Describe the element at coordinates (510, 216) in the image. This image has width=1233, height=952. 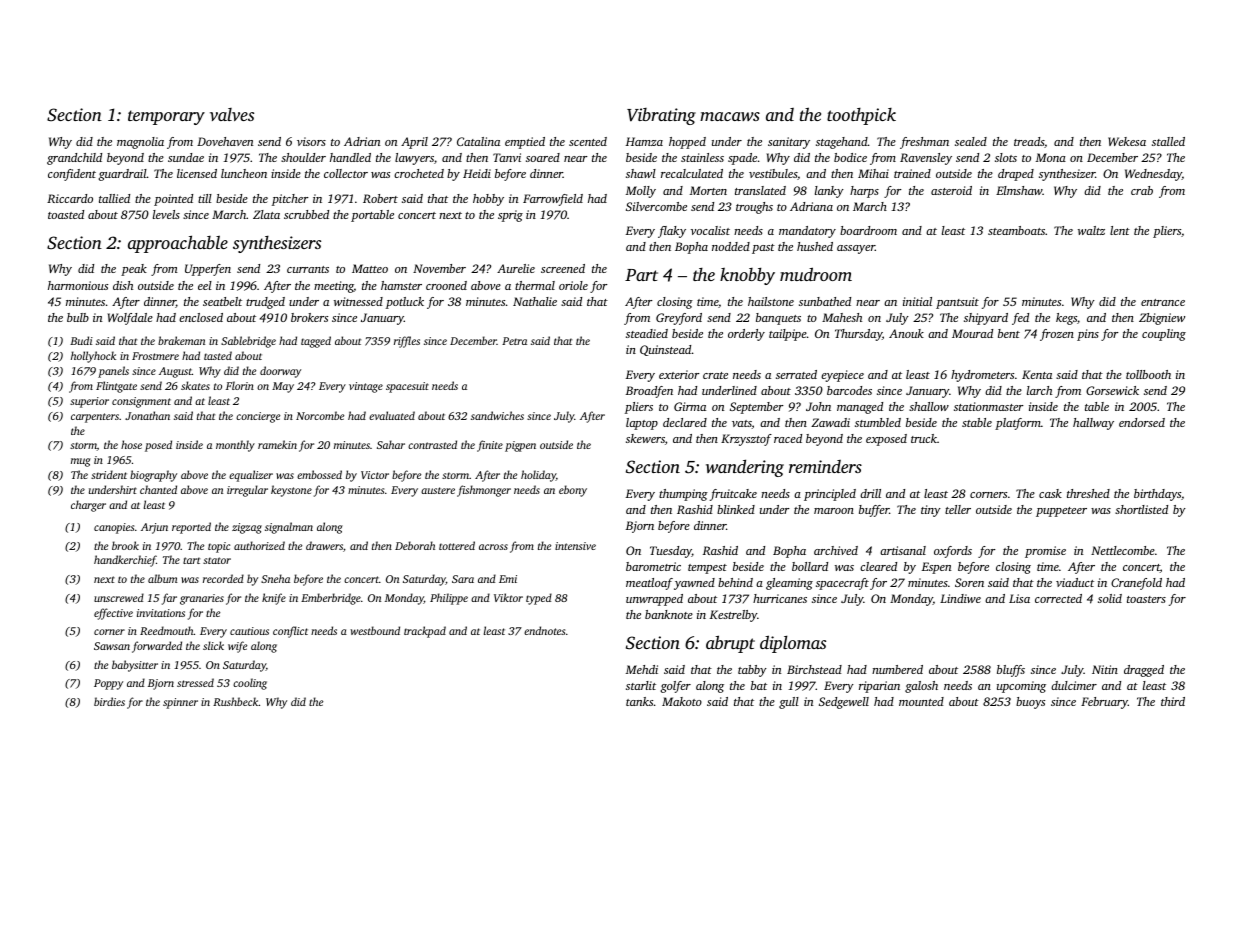
I see `sprig` at that location.
